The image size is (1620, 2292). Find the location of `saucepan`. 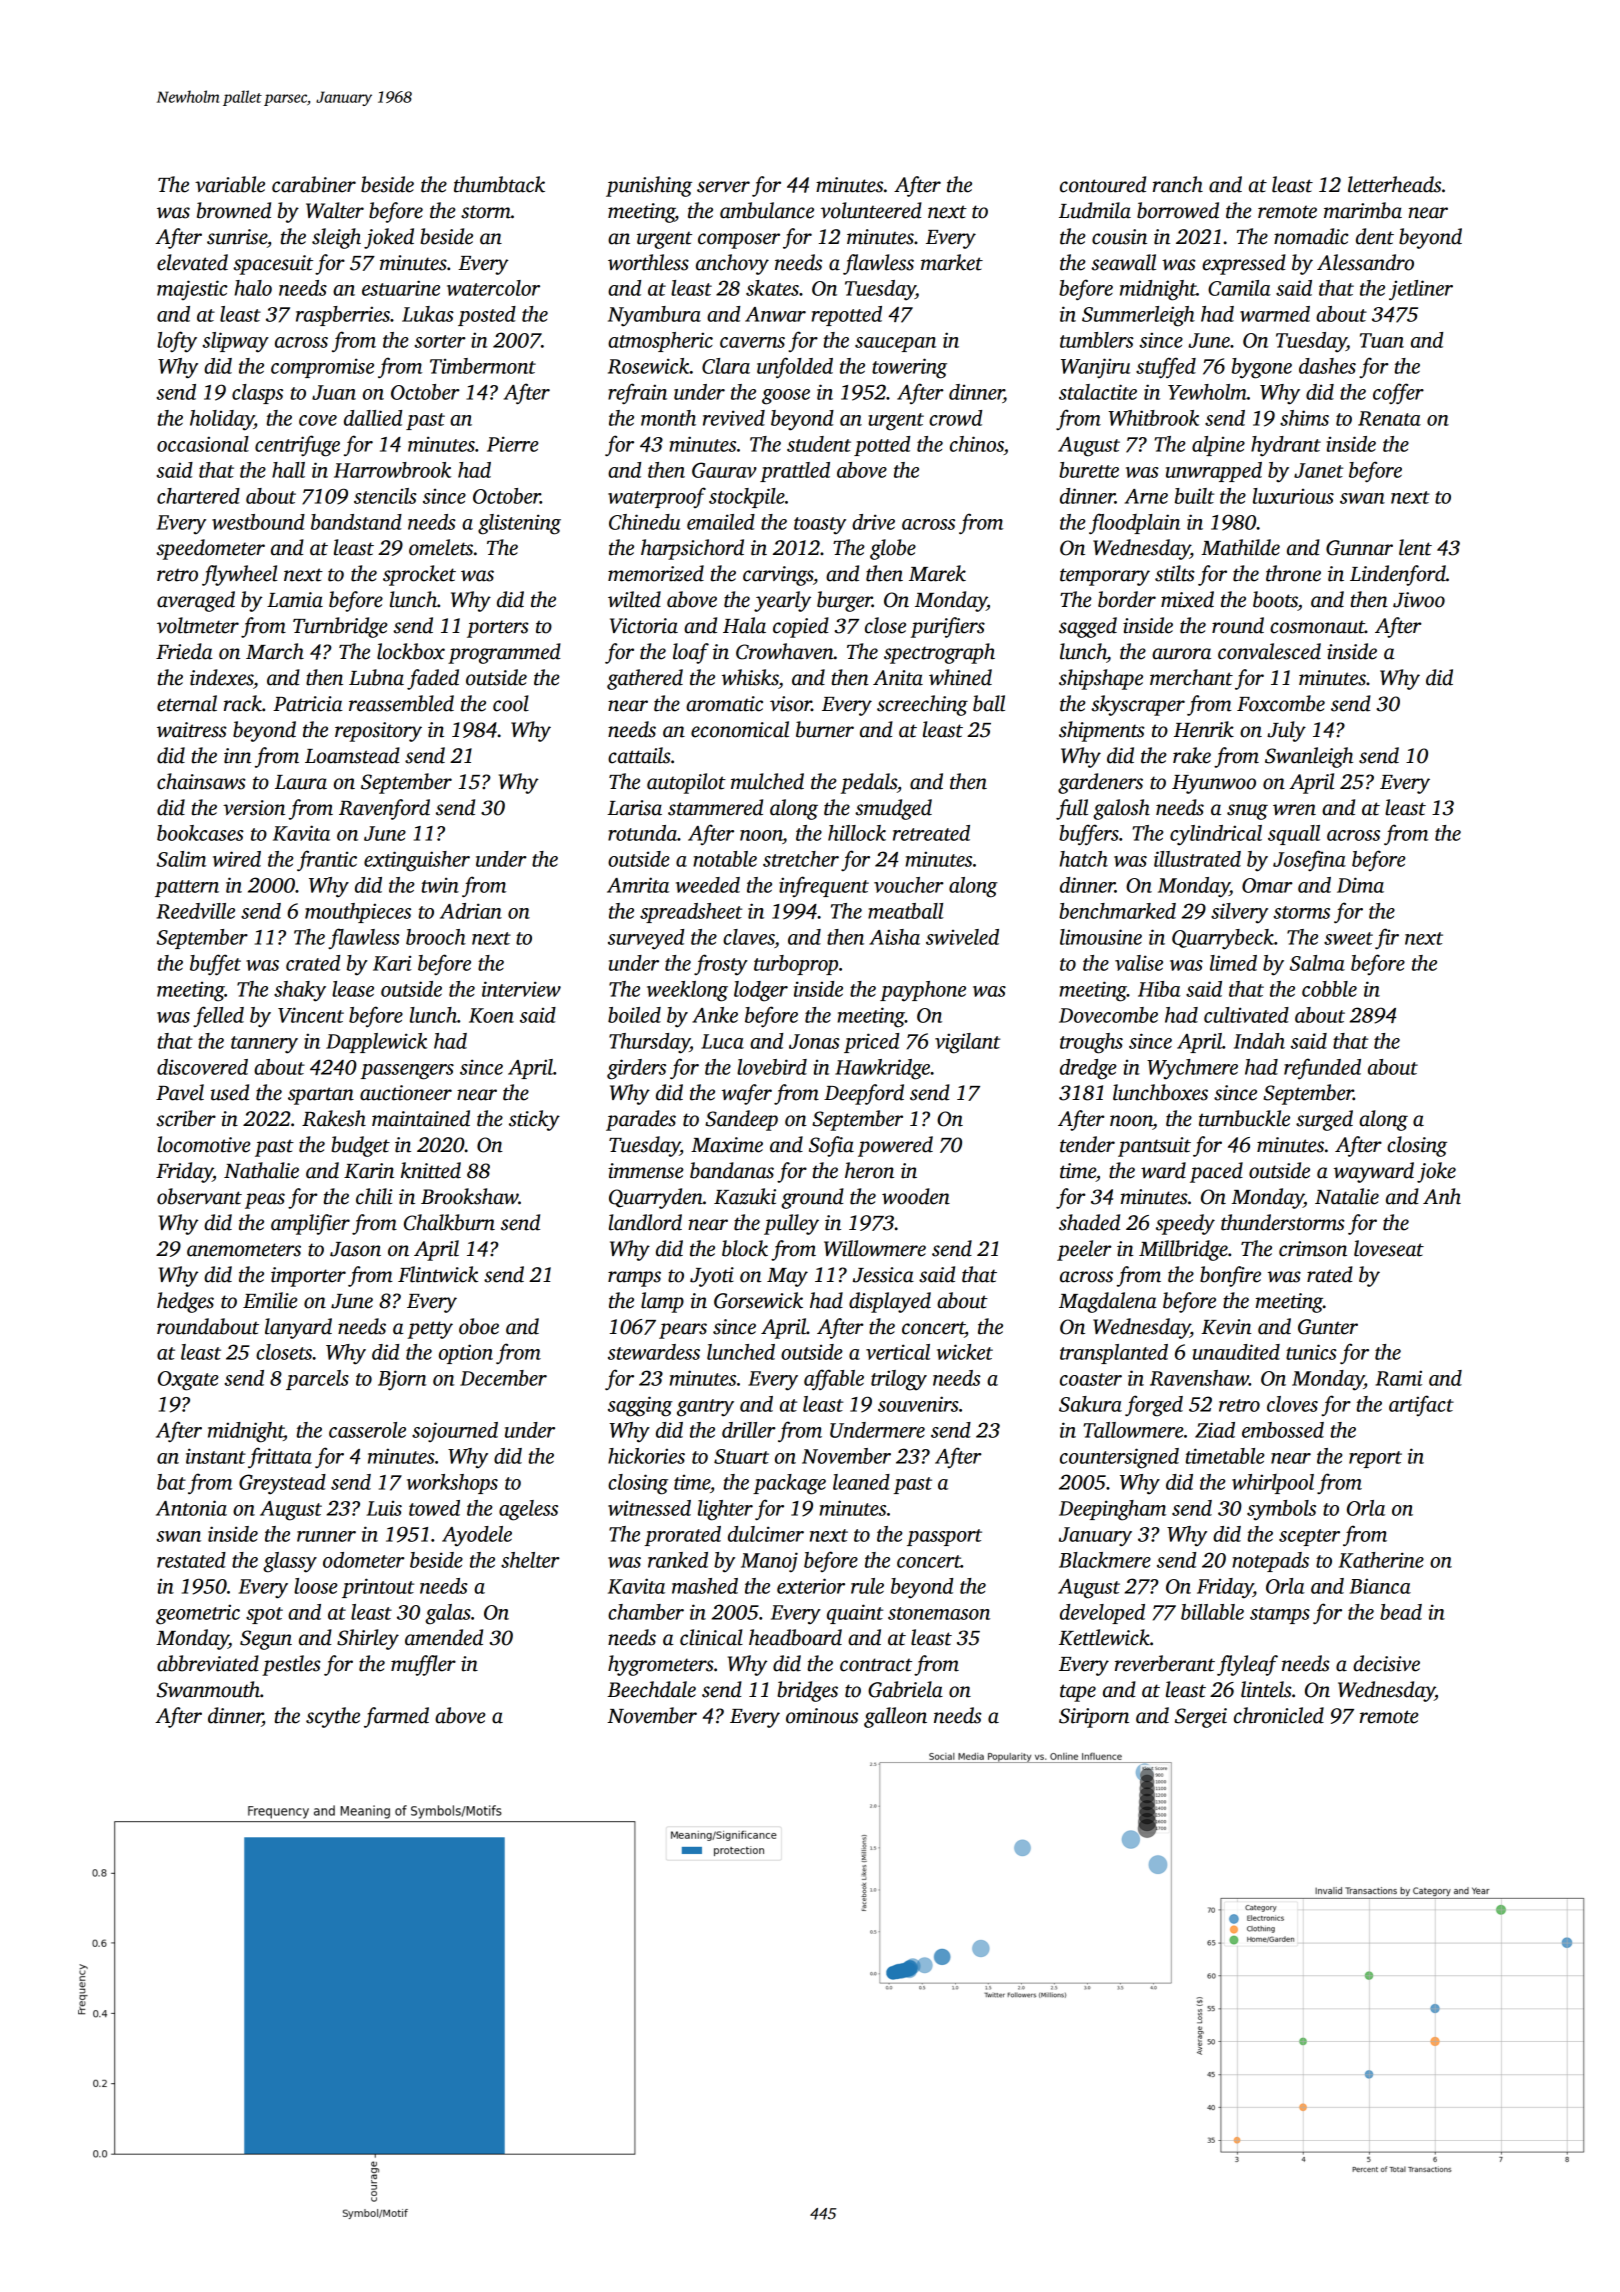

saucepan is located at coordinates (895, 344).
